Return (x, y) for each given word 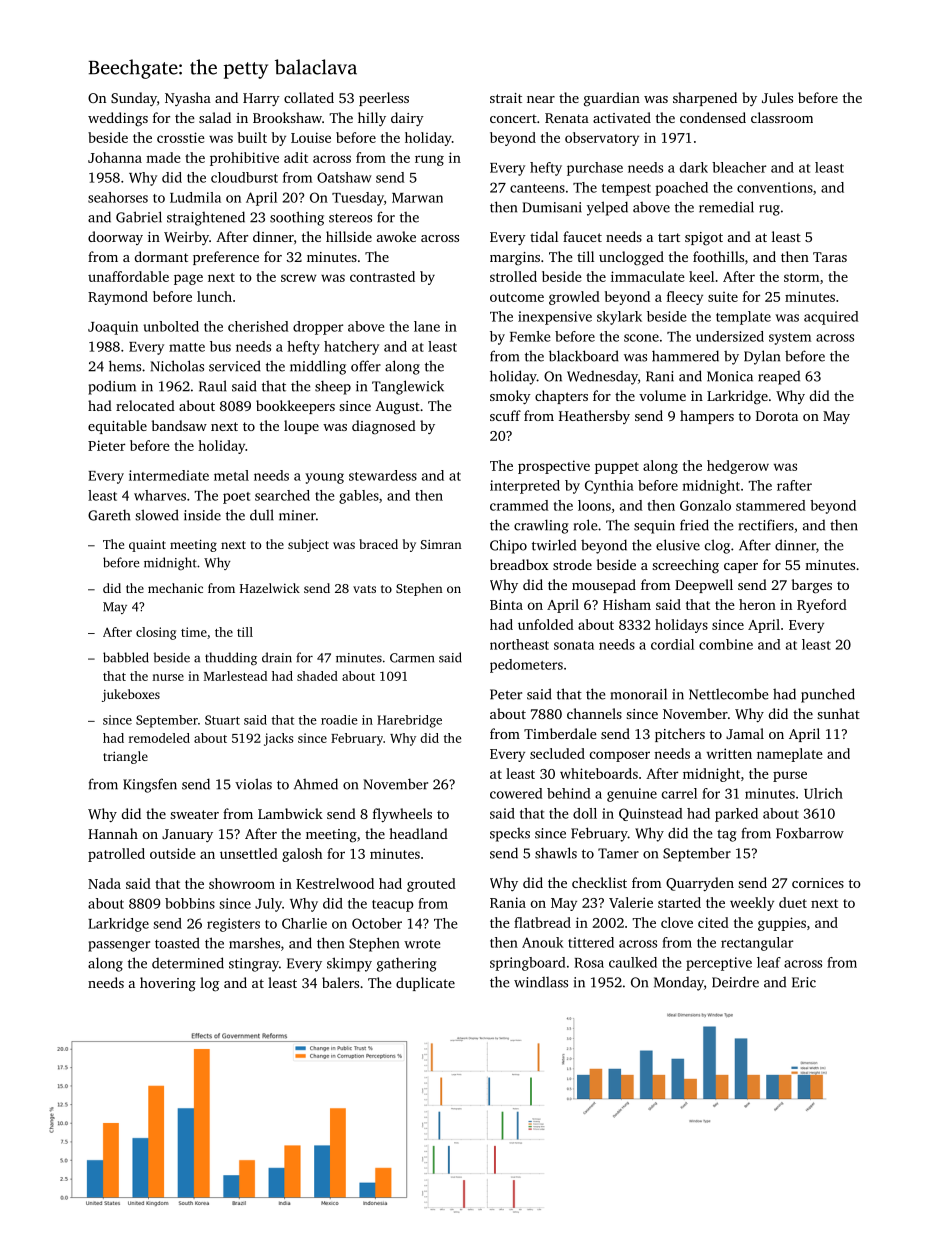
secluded (557, 753)
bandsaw (179, 425)
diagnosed (384, 427)
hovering (168, 984)
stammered (771, 505)
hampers (707, 417)
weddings (118, 119)
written (729, 753)
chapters (561, 397)
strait (506, 98)
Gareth (109, 515)
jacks (278, 739)
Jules (777, 97)
